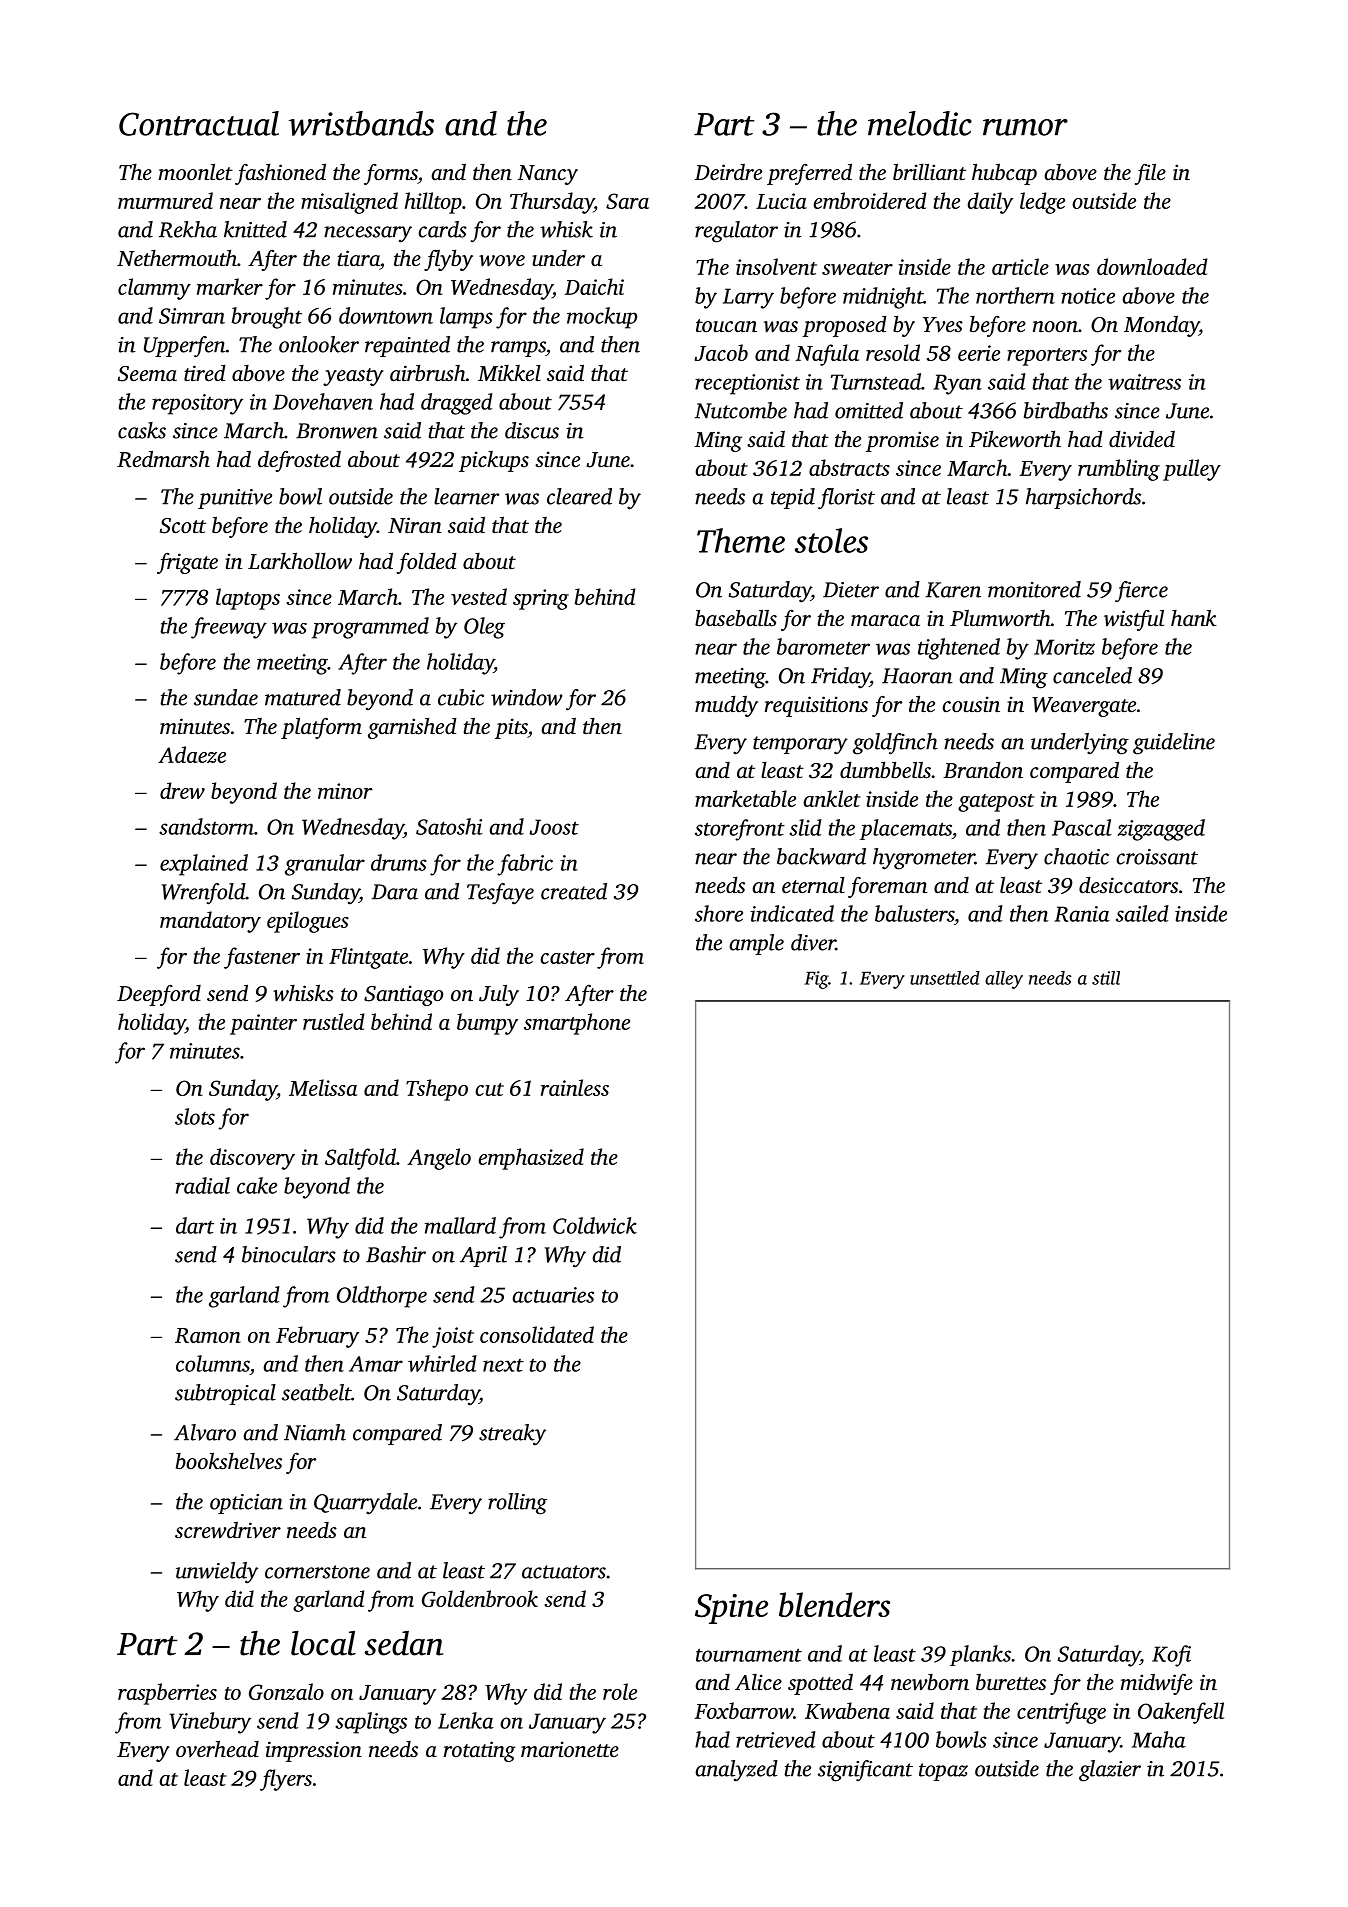 This image has width=1348, height=1907. I want to click on burettes, so click(1011, 1682).
